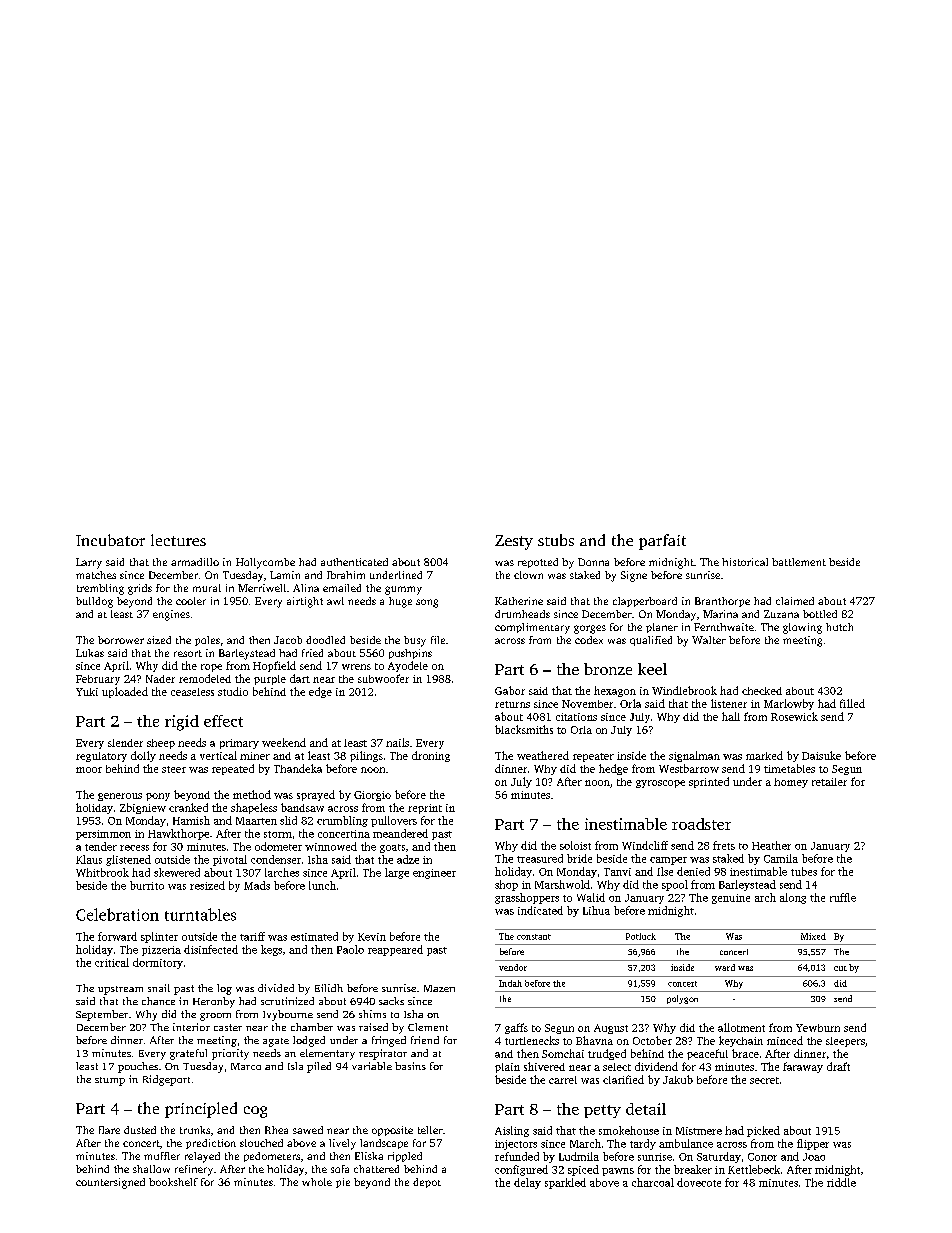  I want to click on borrower, so click(121, 640).
